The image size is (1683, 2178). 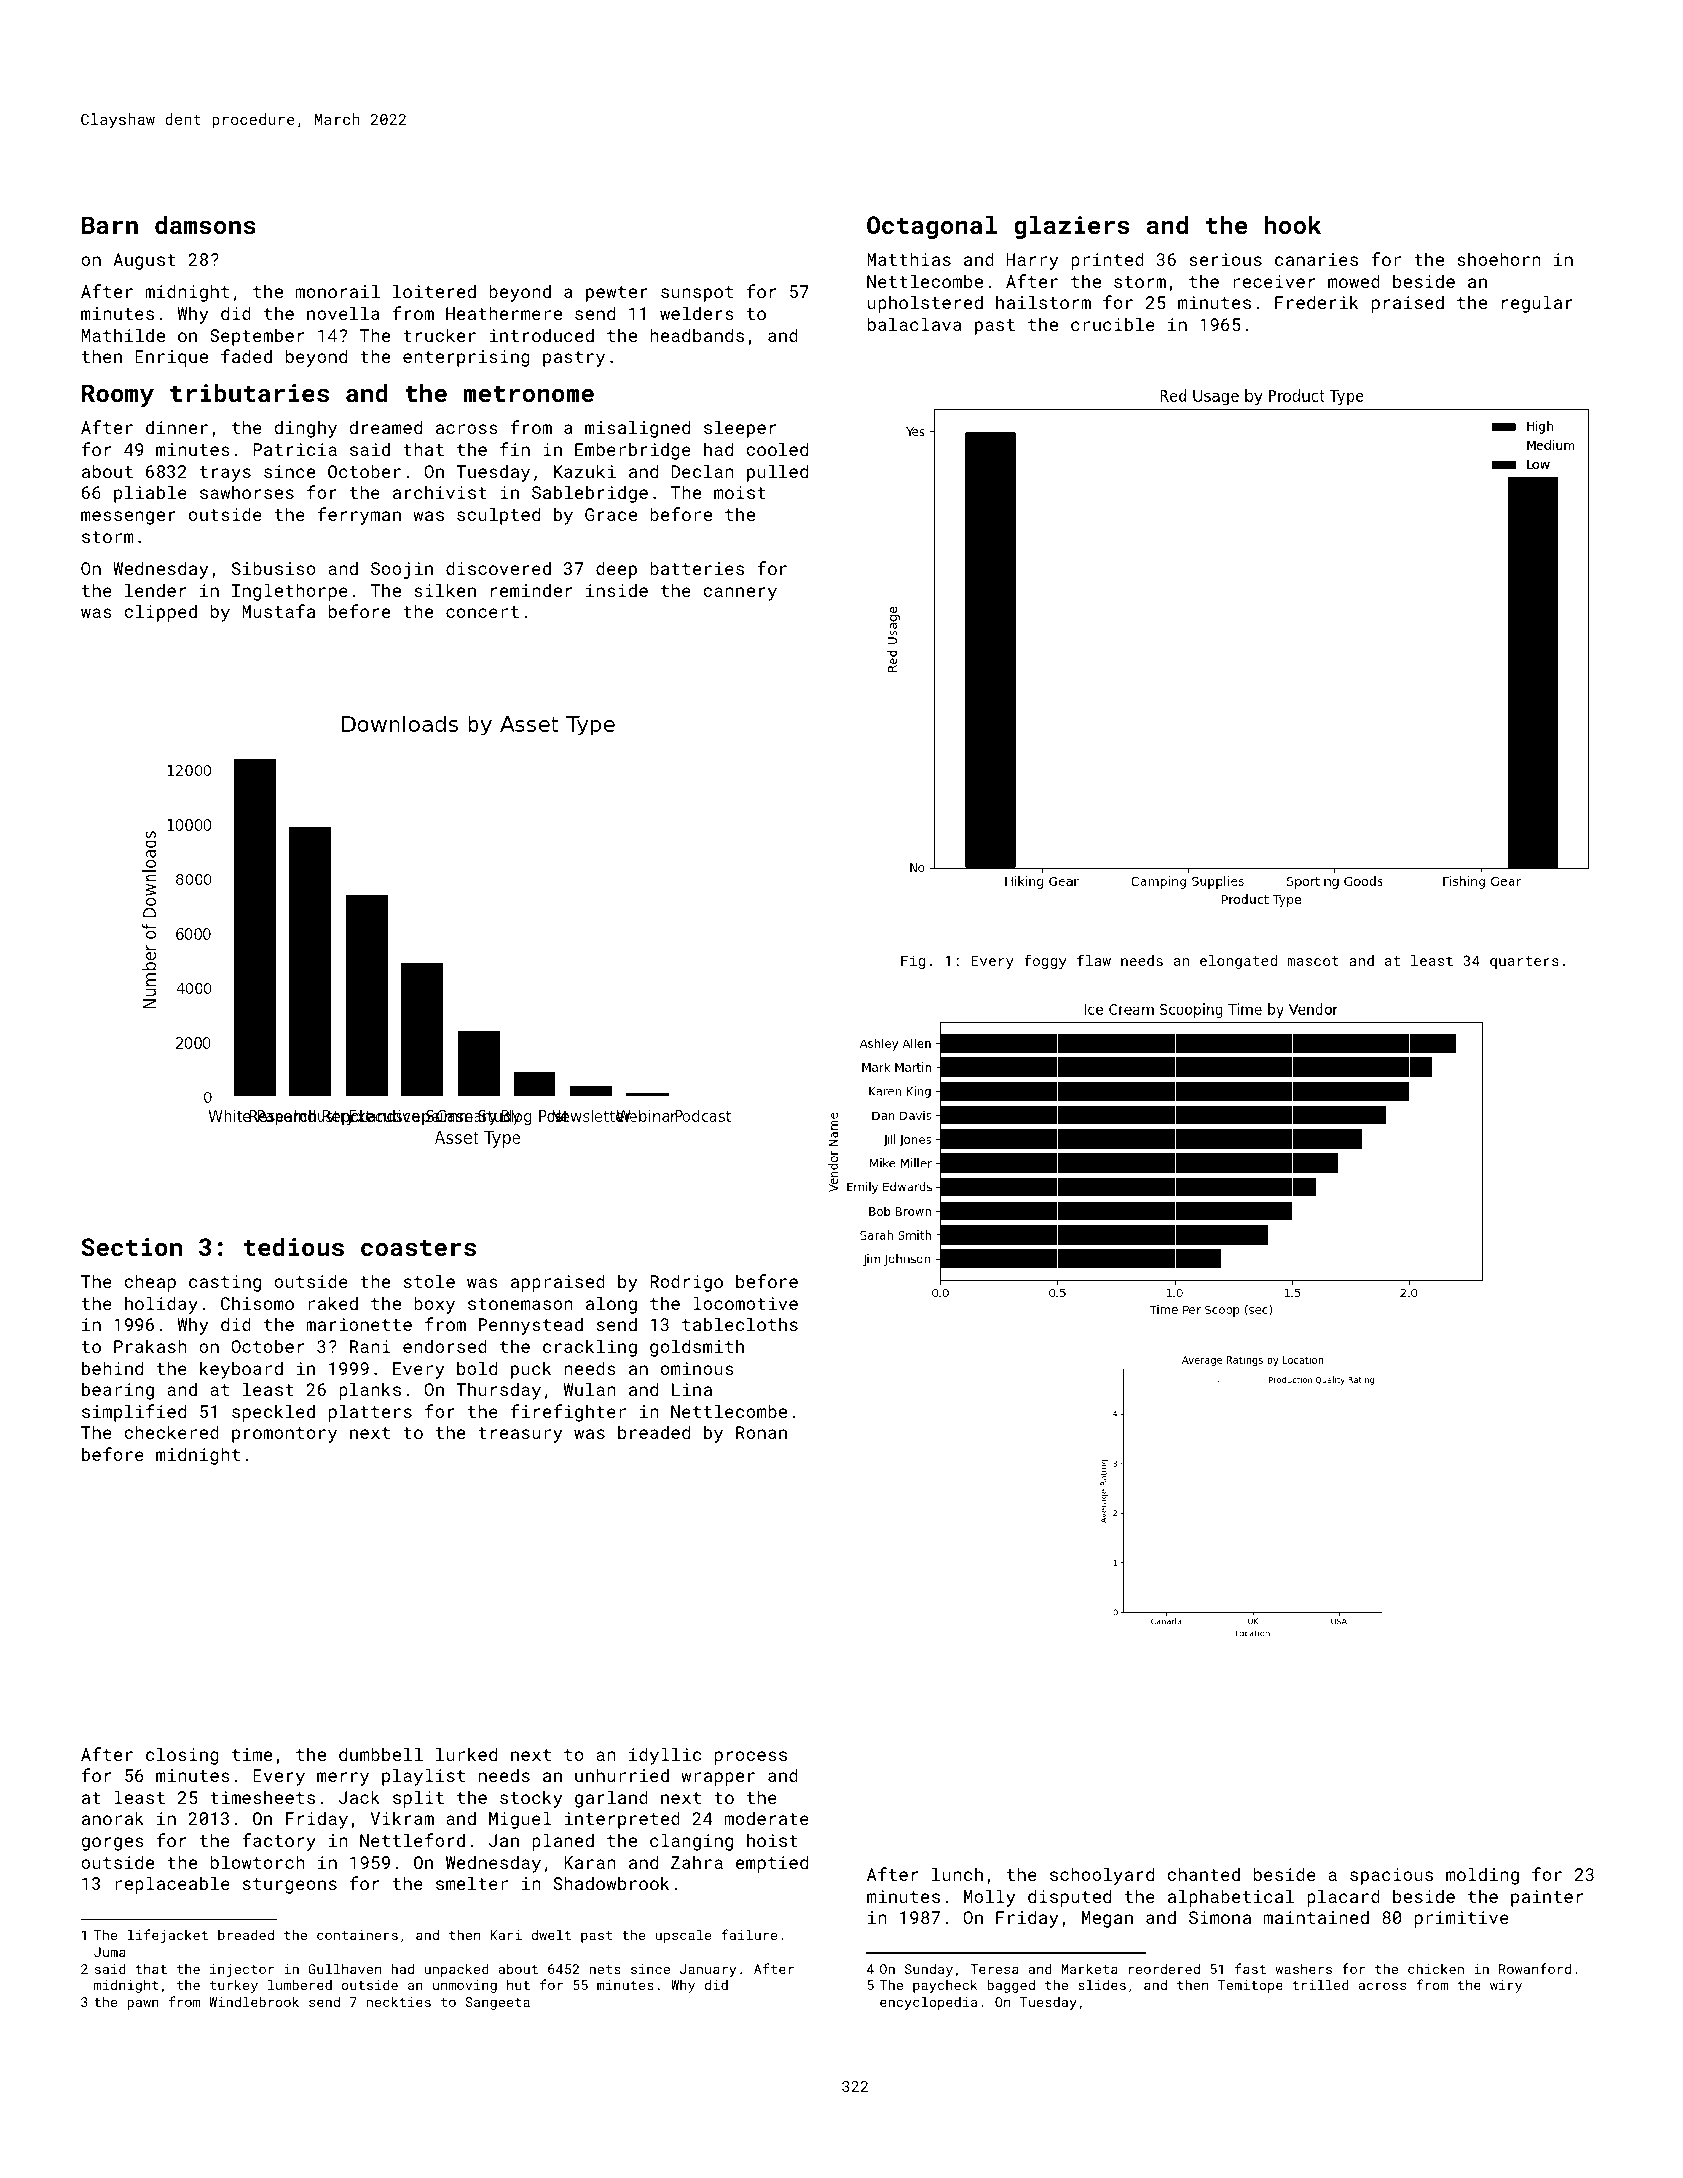 What do you see at coordinates (1506, 1986) in the screenshot?
I see `wiry` at bounding box center [1506, 1986].
